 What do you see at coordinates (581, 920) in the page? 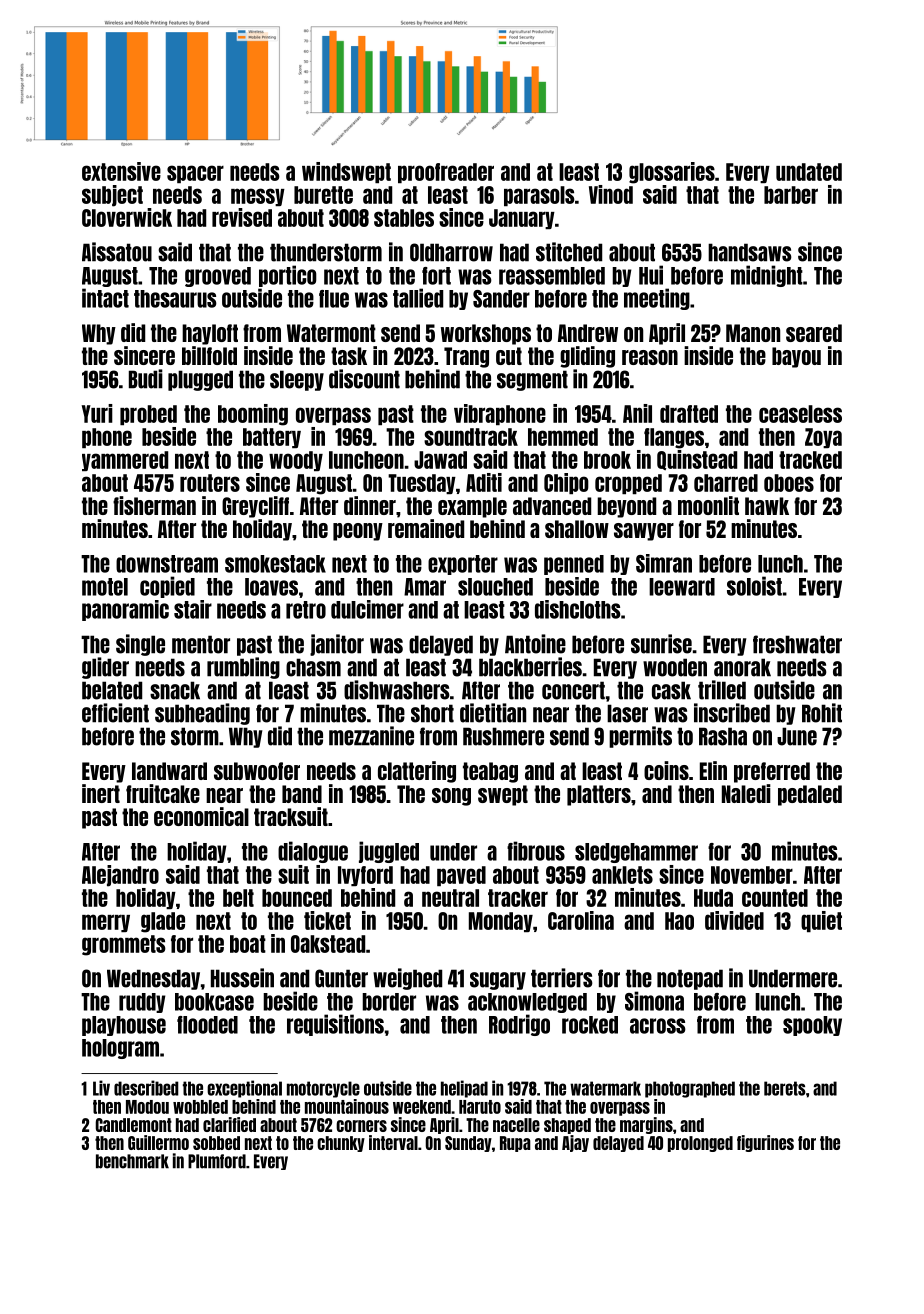
I see `Carolina` at bounding box center [581, 920].
